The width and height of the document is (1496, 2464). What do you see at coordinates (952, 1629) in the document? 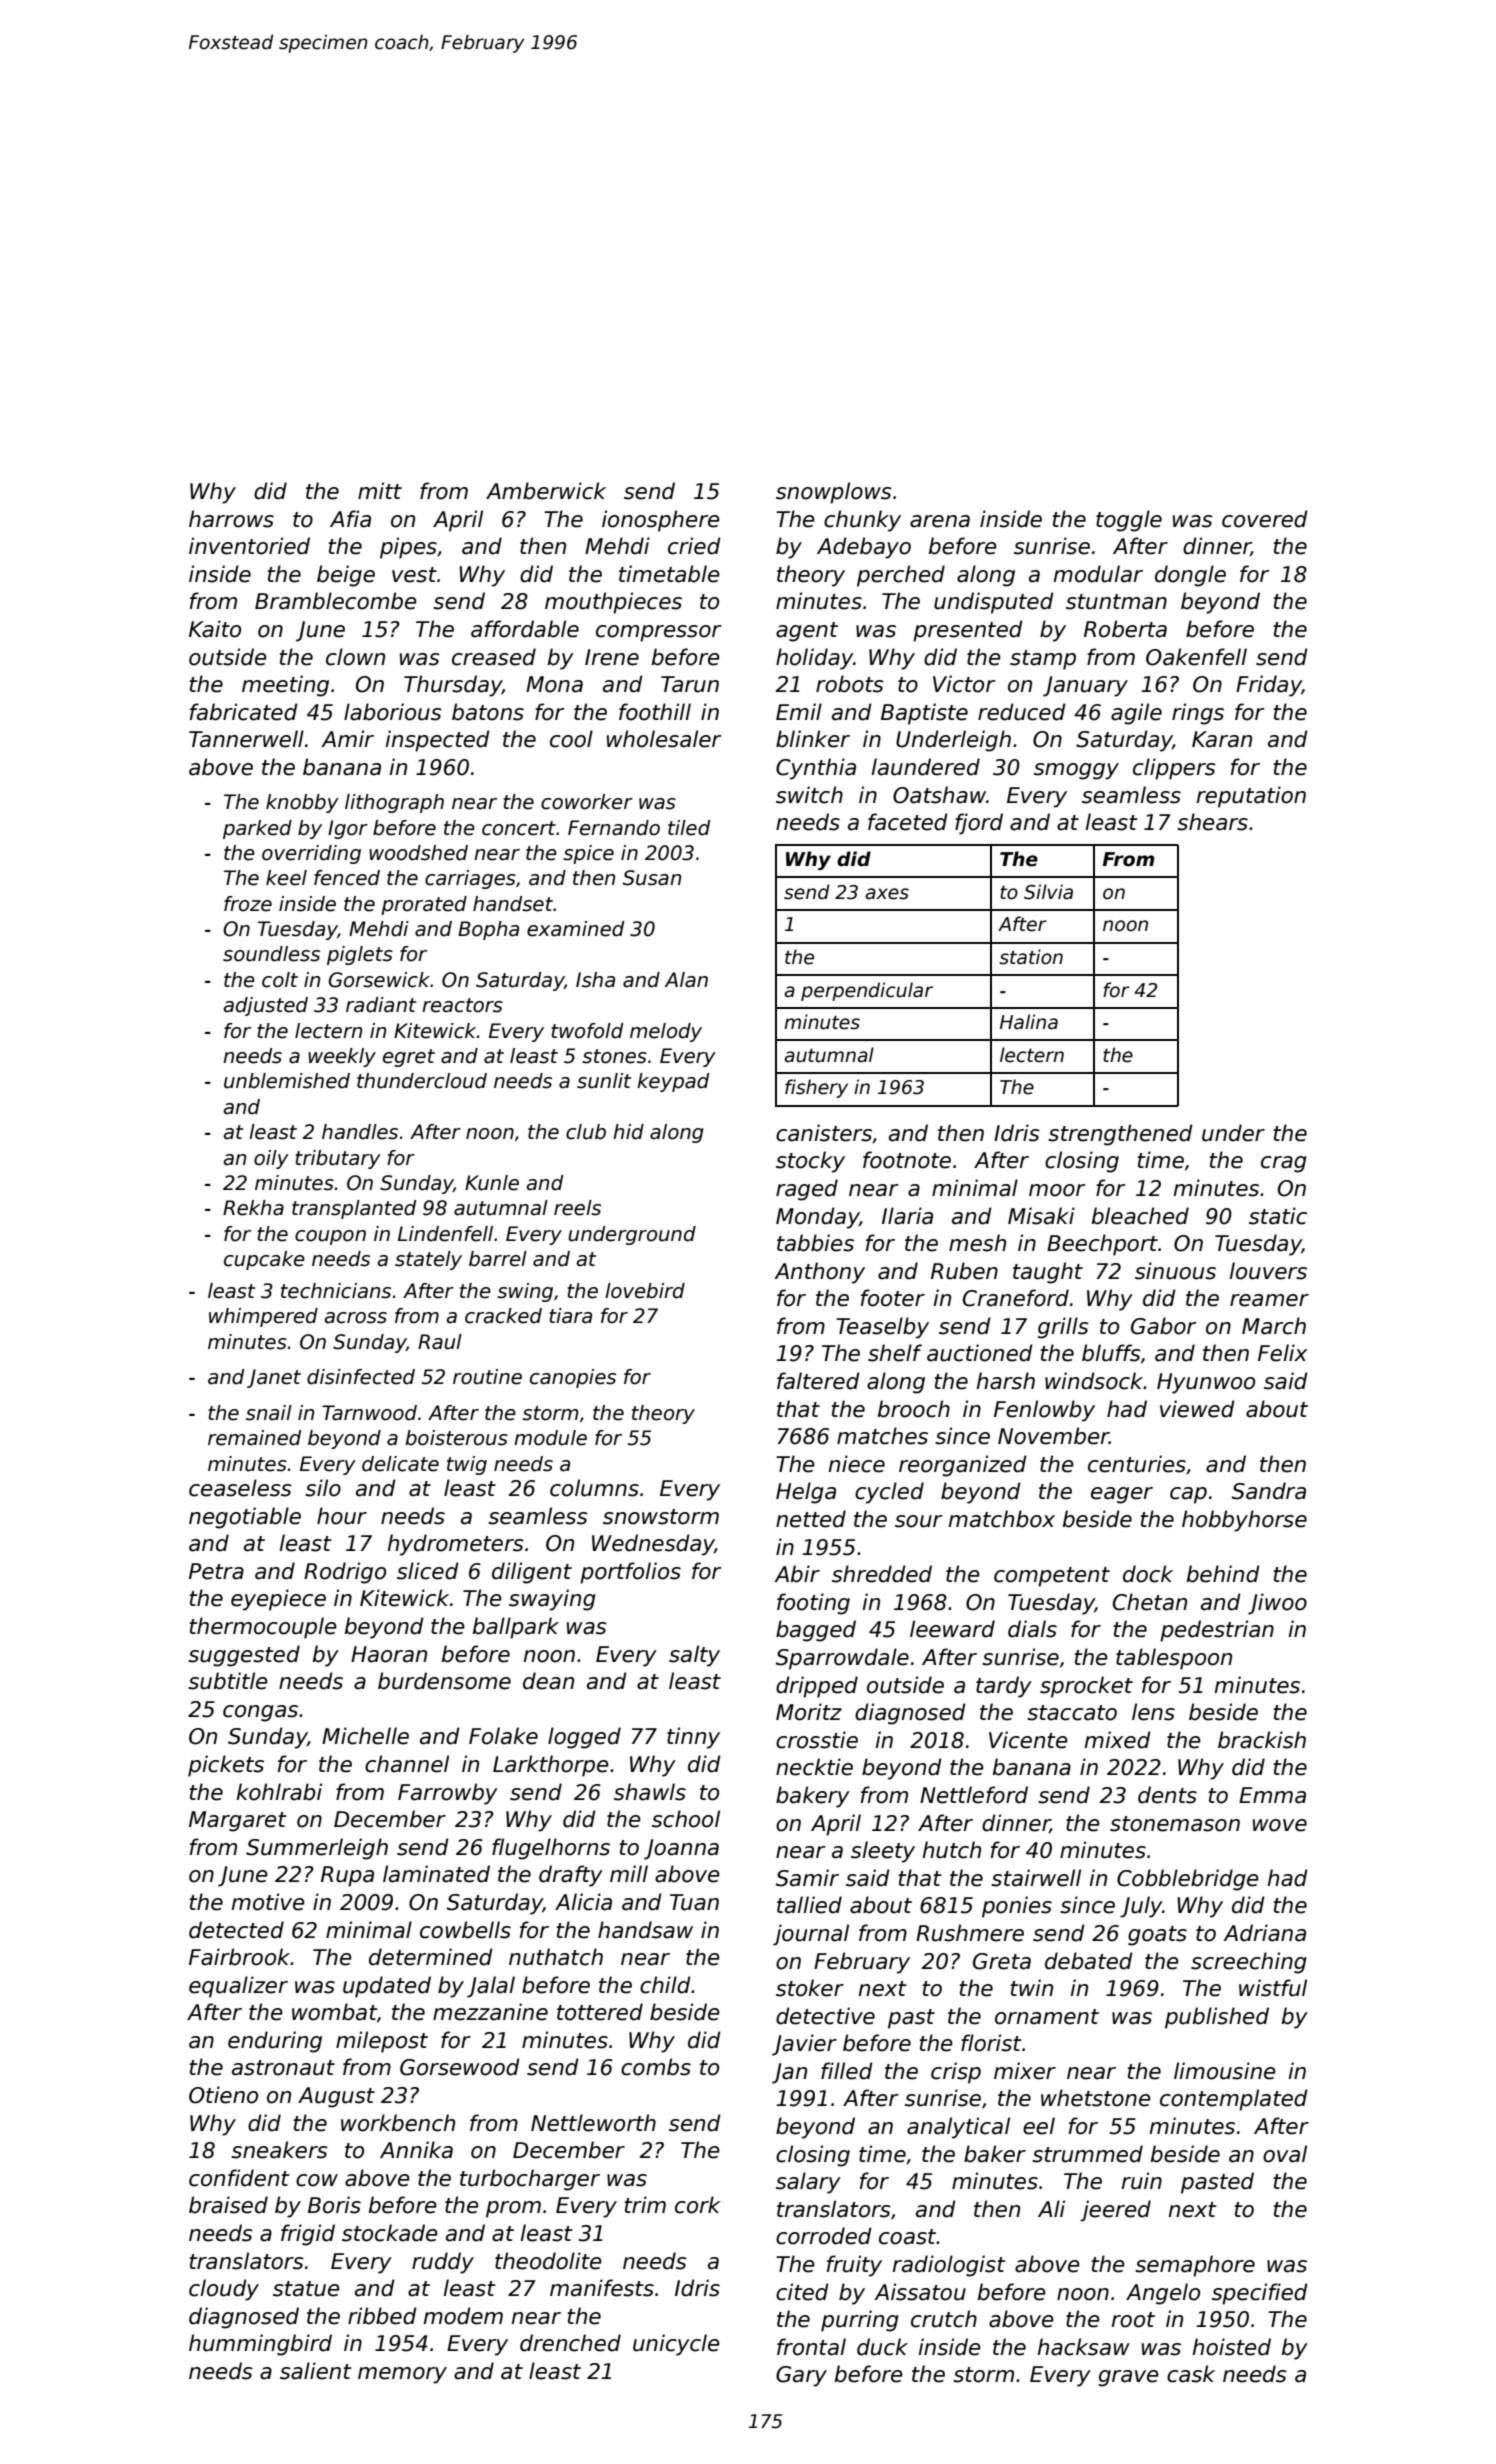
I see `leeward` at bounding box center [952, 1629].
